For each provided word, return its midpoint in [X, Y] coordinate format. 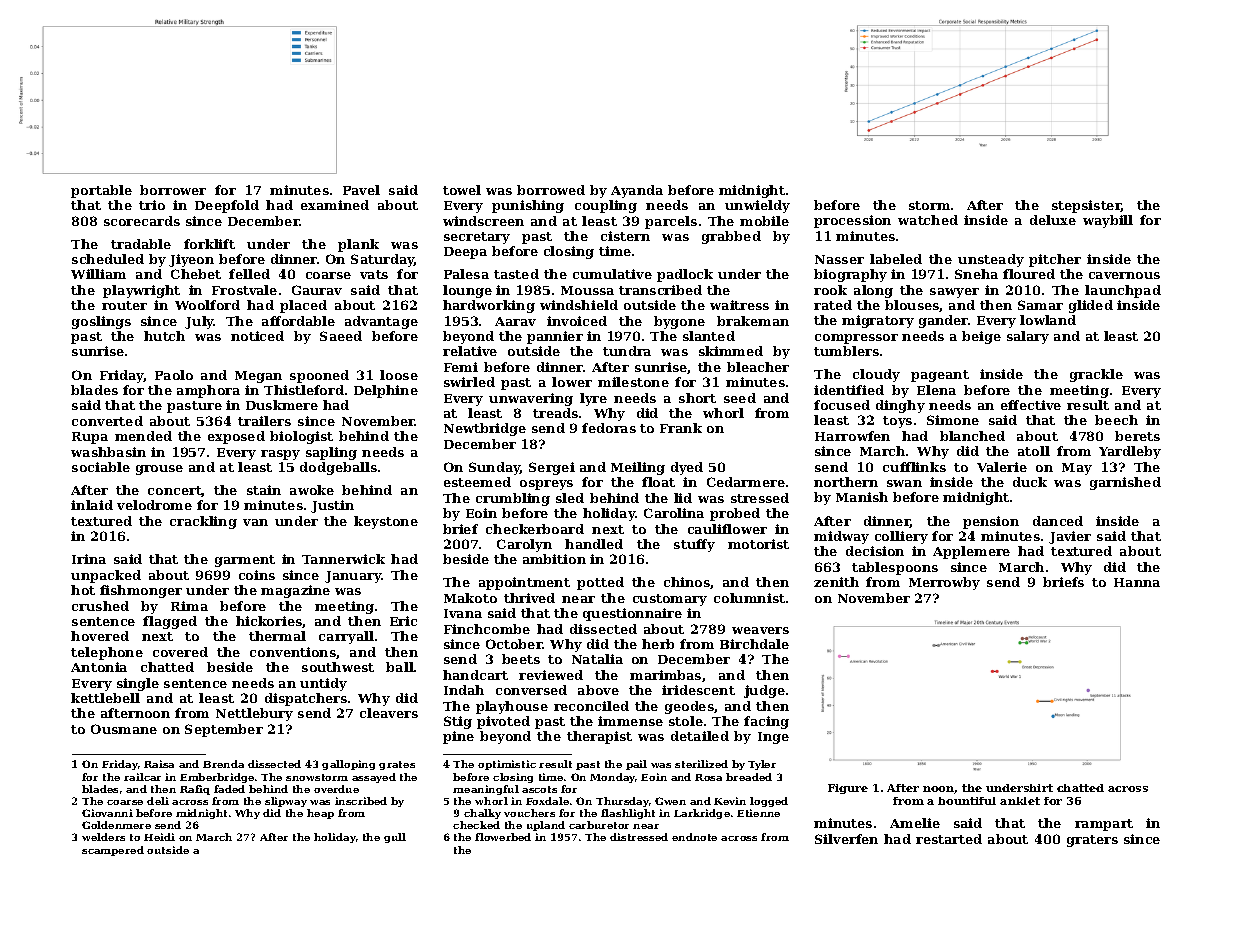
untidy [323, 684]
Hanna [1137, 582]
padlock [685, 275]
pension [991, 522]
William [98, 274]
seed [740, 398]
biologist [301, 437]
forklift [209, 244]
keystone [386, 522]
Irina [89, 559]
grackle [1096, 375]
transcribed [660, 290]
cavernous [1124, 275]
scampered [113, 851]
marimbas [665, 675]
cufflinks [914, 467]
